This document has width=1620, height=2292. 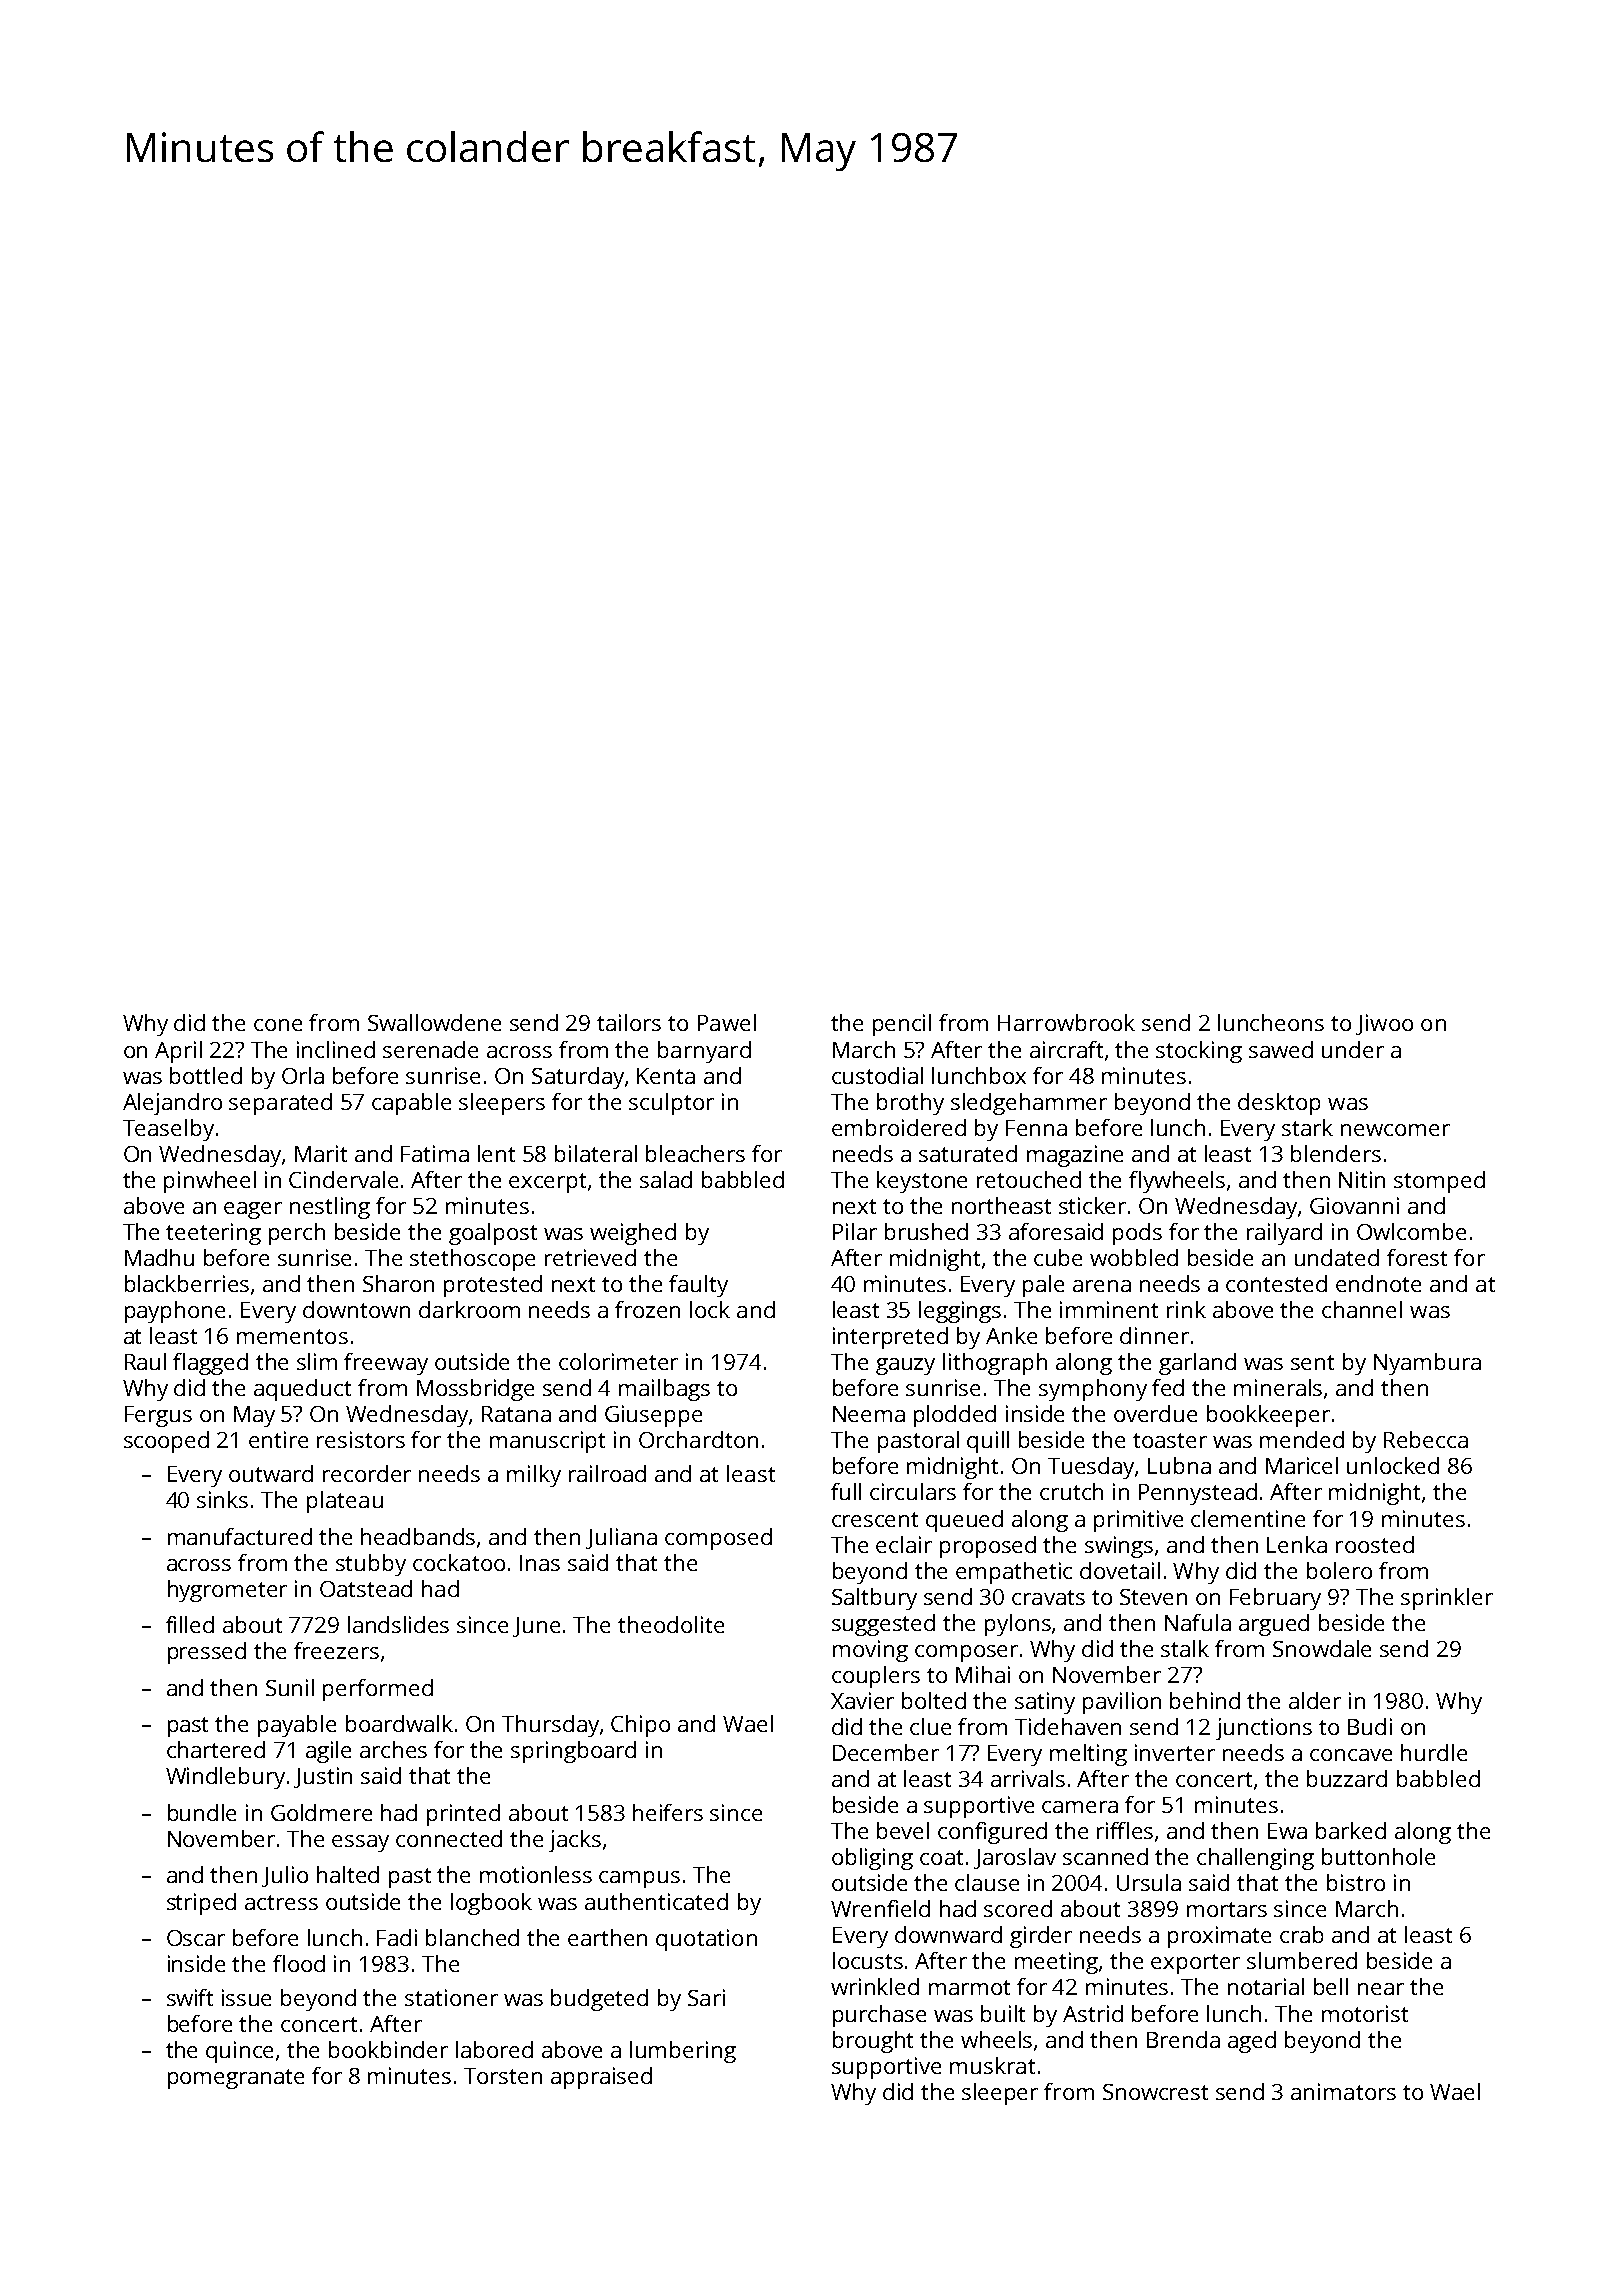 I want to click on animators, so click(x=1343, y=2091).
